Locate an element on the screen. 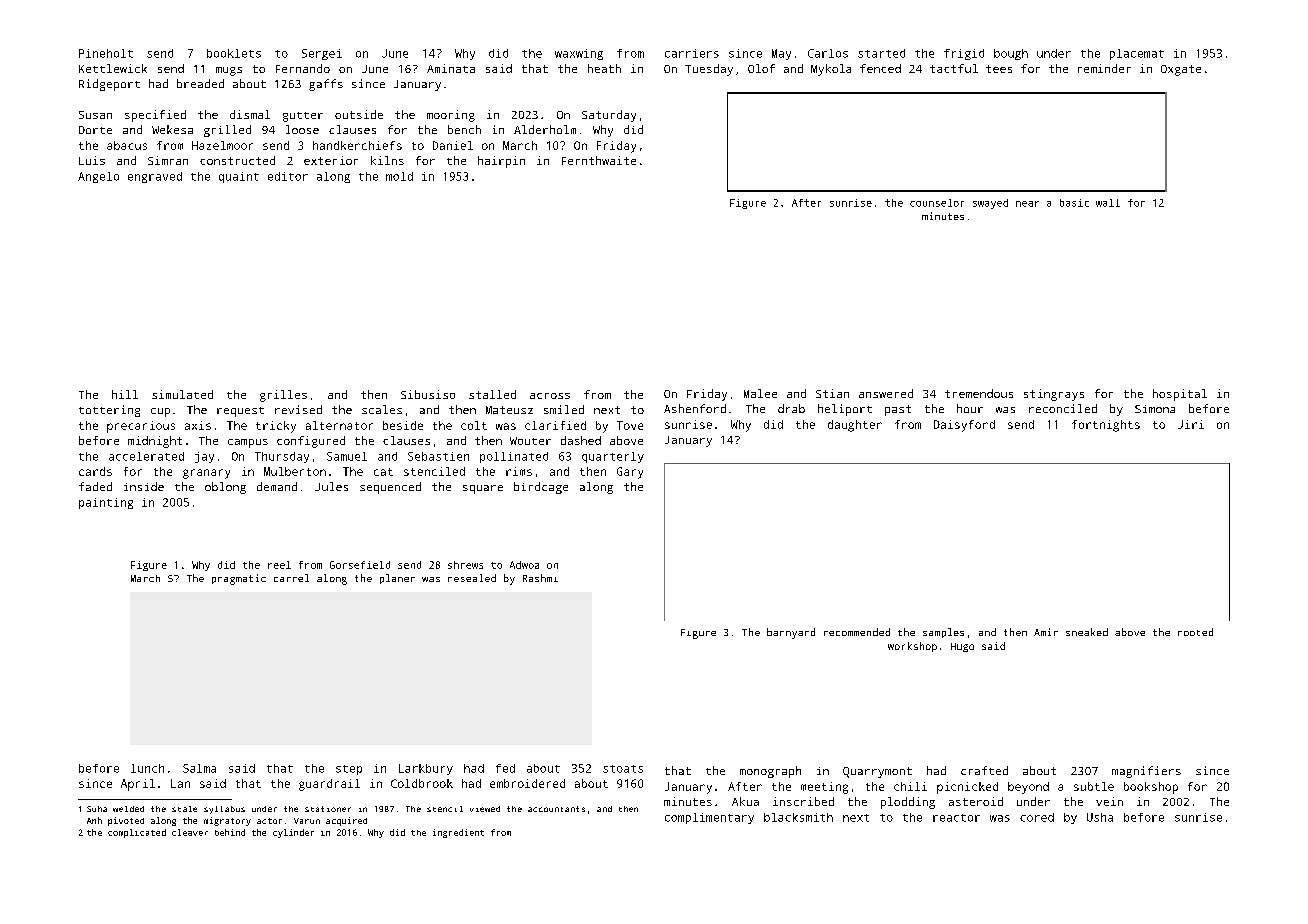 The image size is (1308, 924). mold is located at coordinates (399, 176).
